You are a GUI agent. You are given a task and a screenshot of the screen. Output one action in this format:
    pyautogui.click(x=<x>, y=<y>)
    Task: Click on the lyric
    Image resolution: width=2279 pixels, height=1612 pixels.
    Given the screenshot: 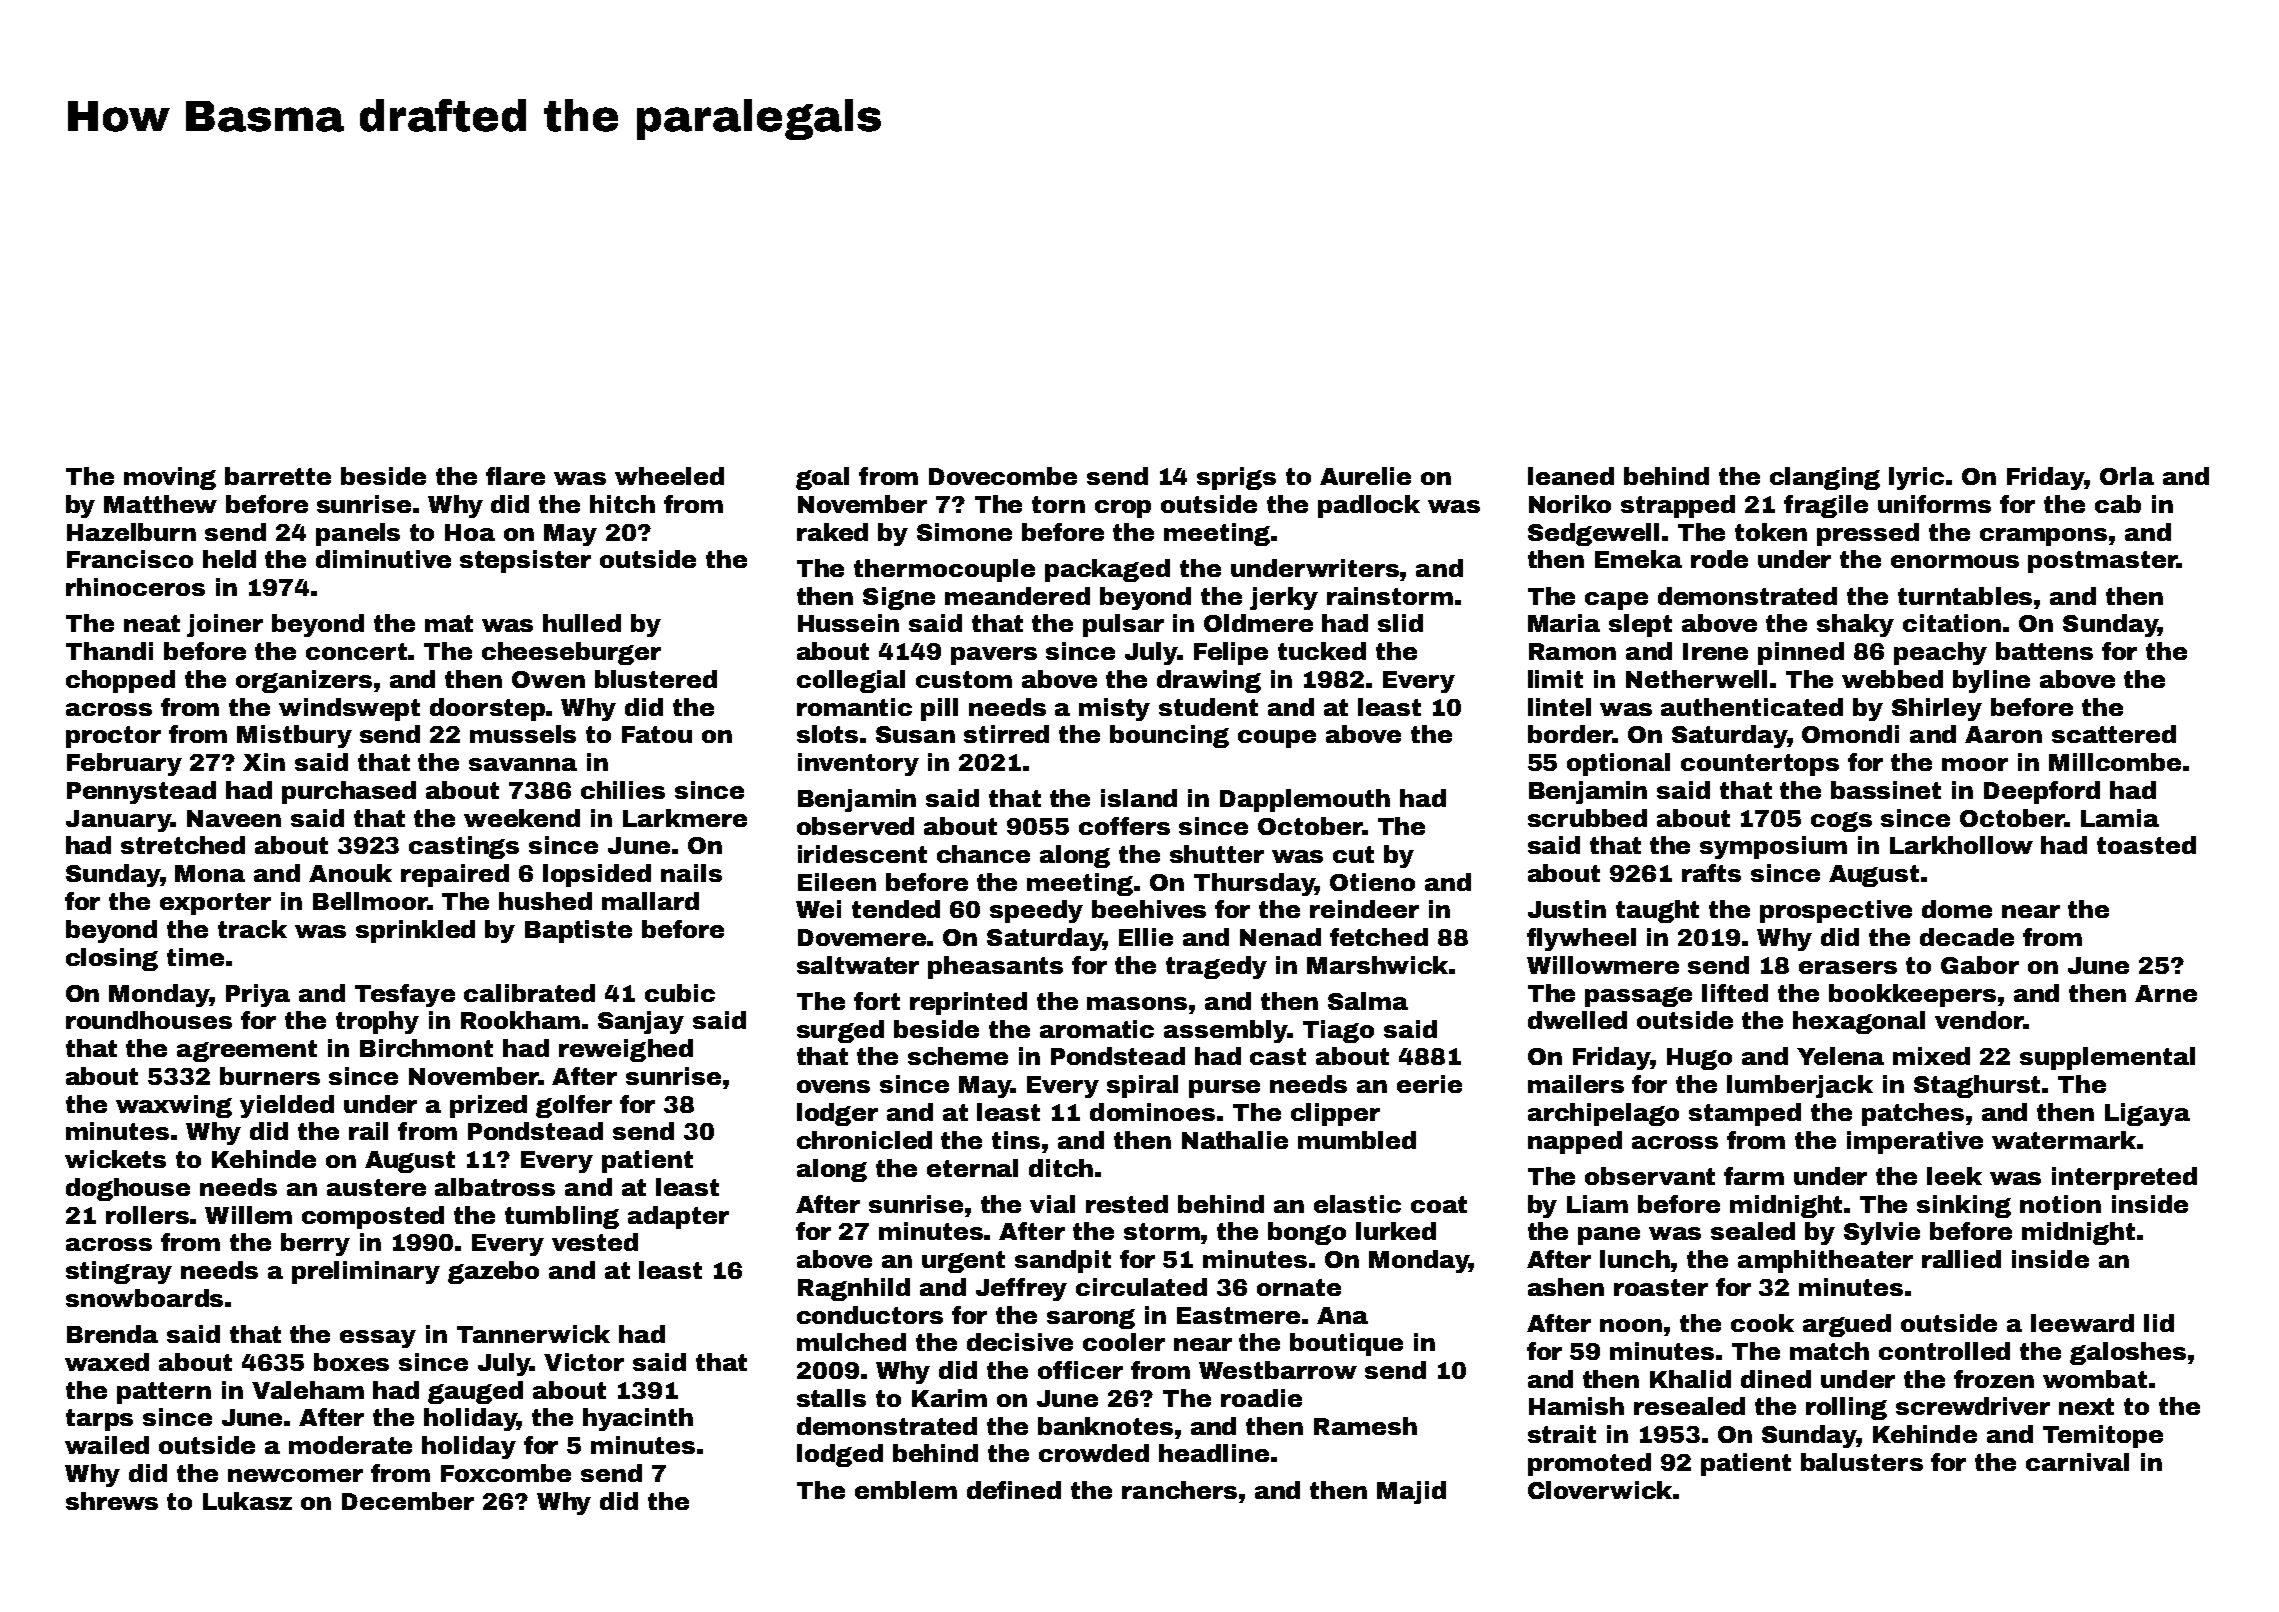 What is the action you would take?
    pyautogui.click(x=1916, y=478)
